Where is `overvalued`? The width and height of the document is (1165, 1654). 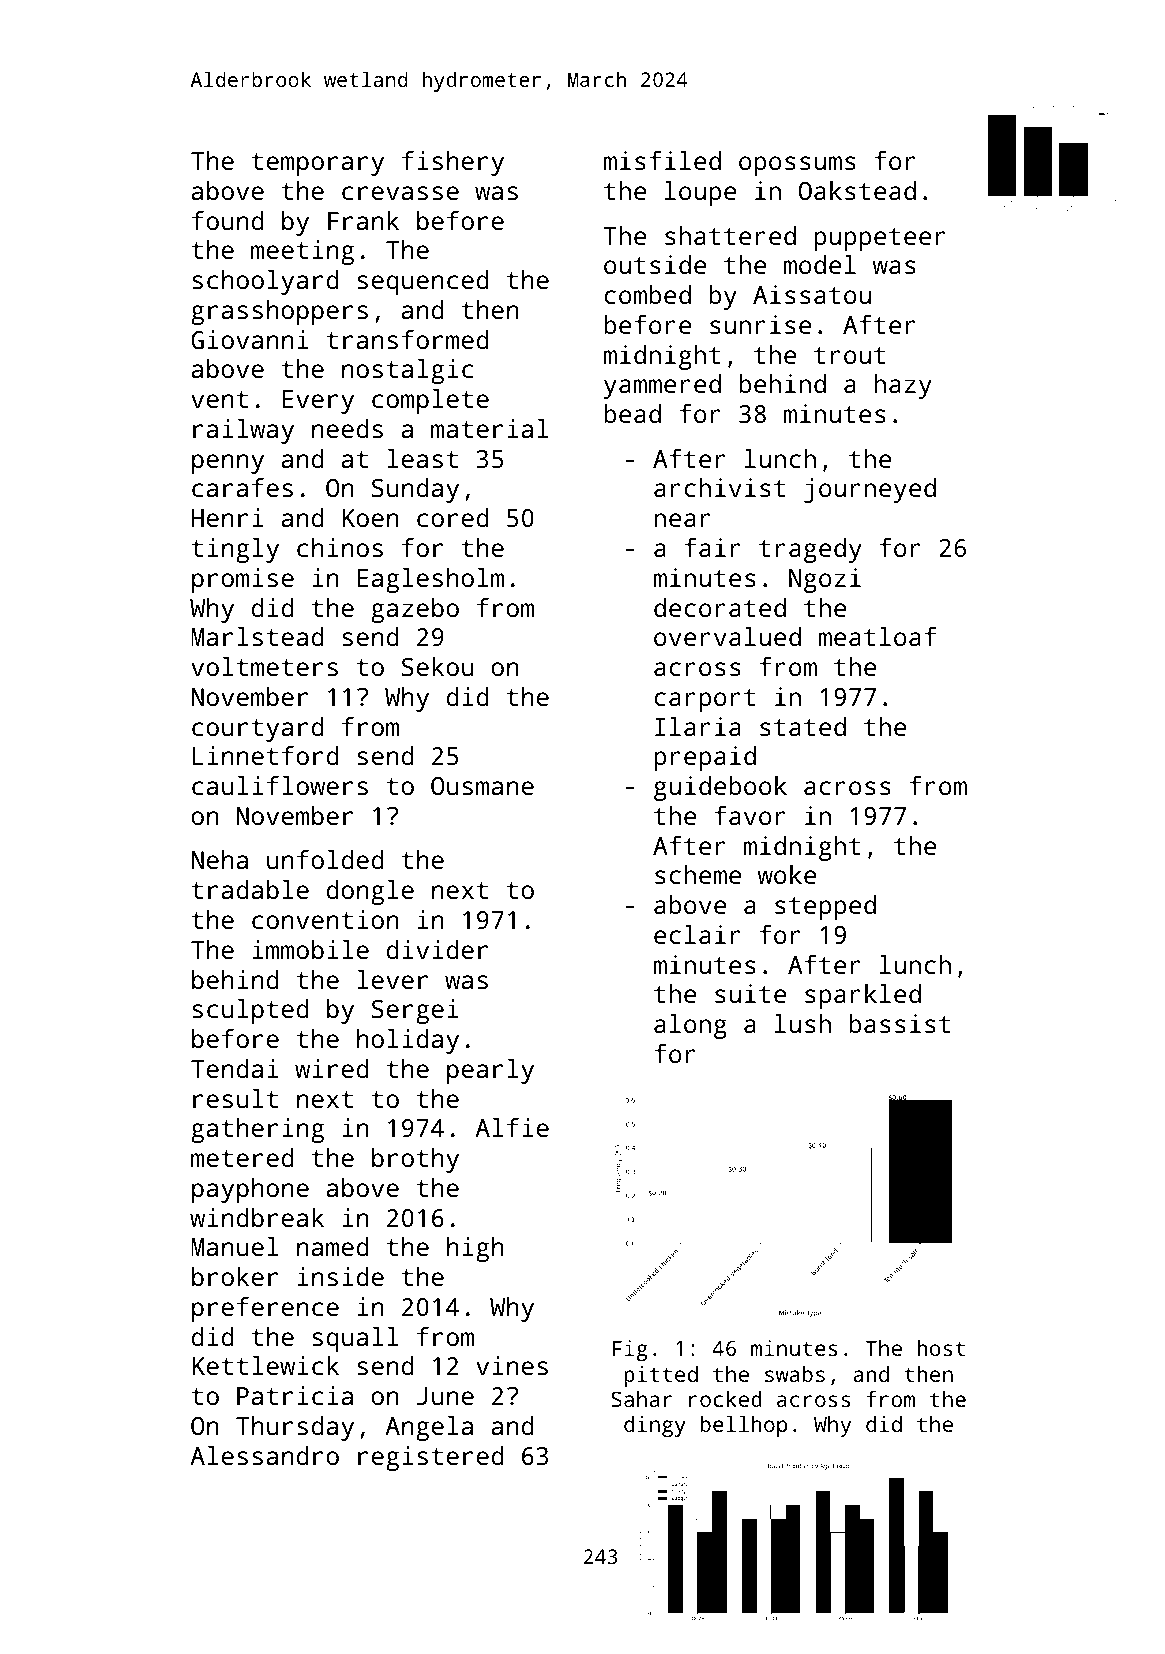
overvalued is located at coordinates (727, 636).
